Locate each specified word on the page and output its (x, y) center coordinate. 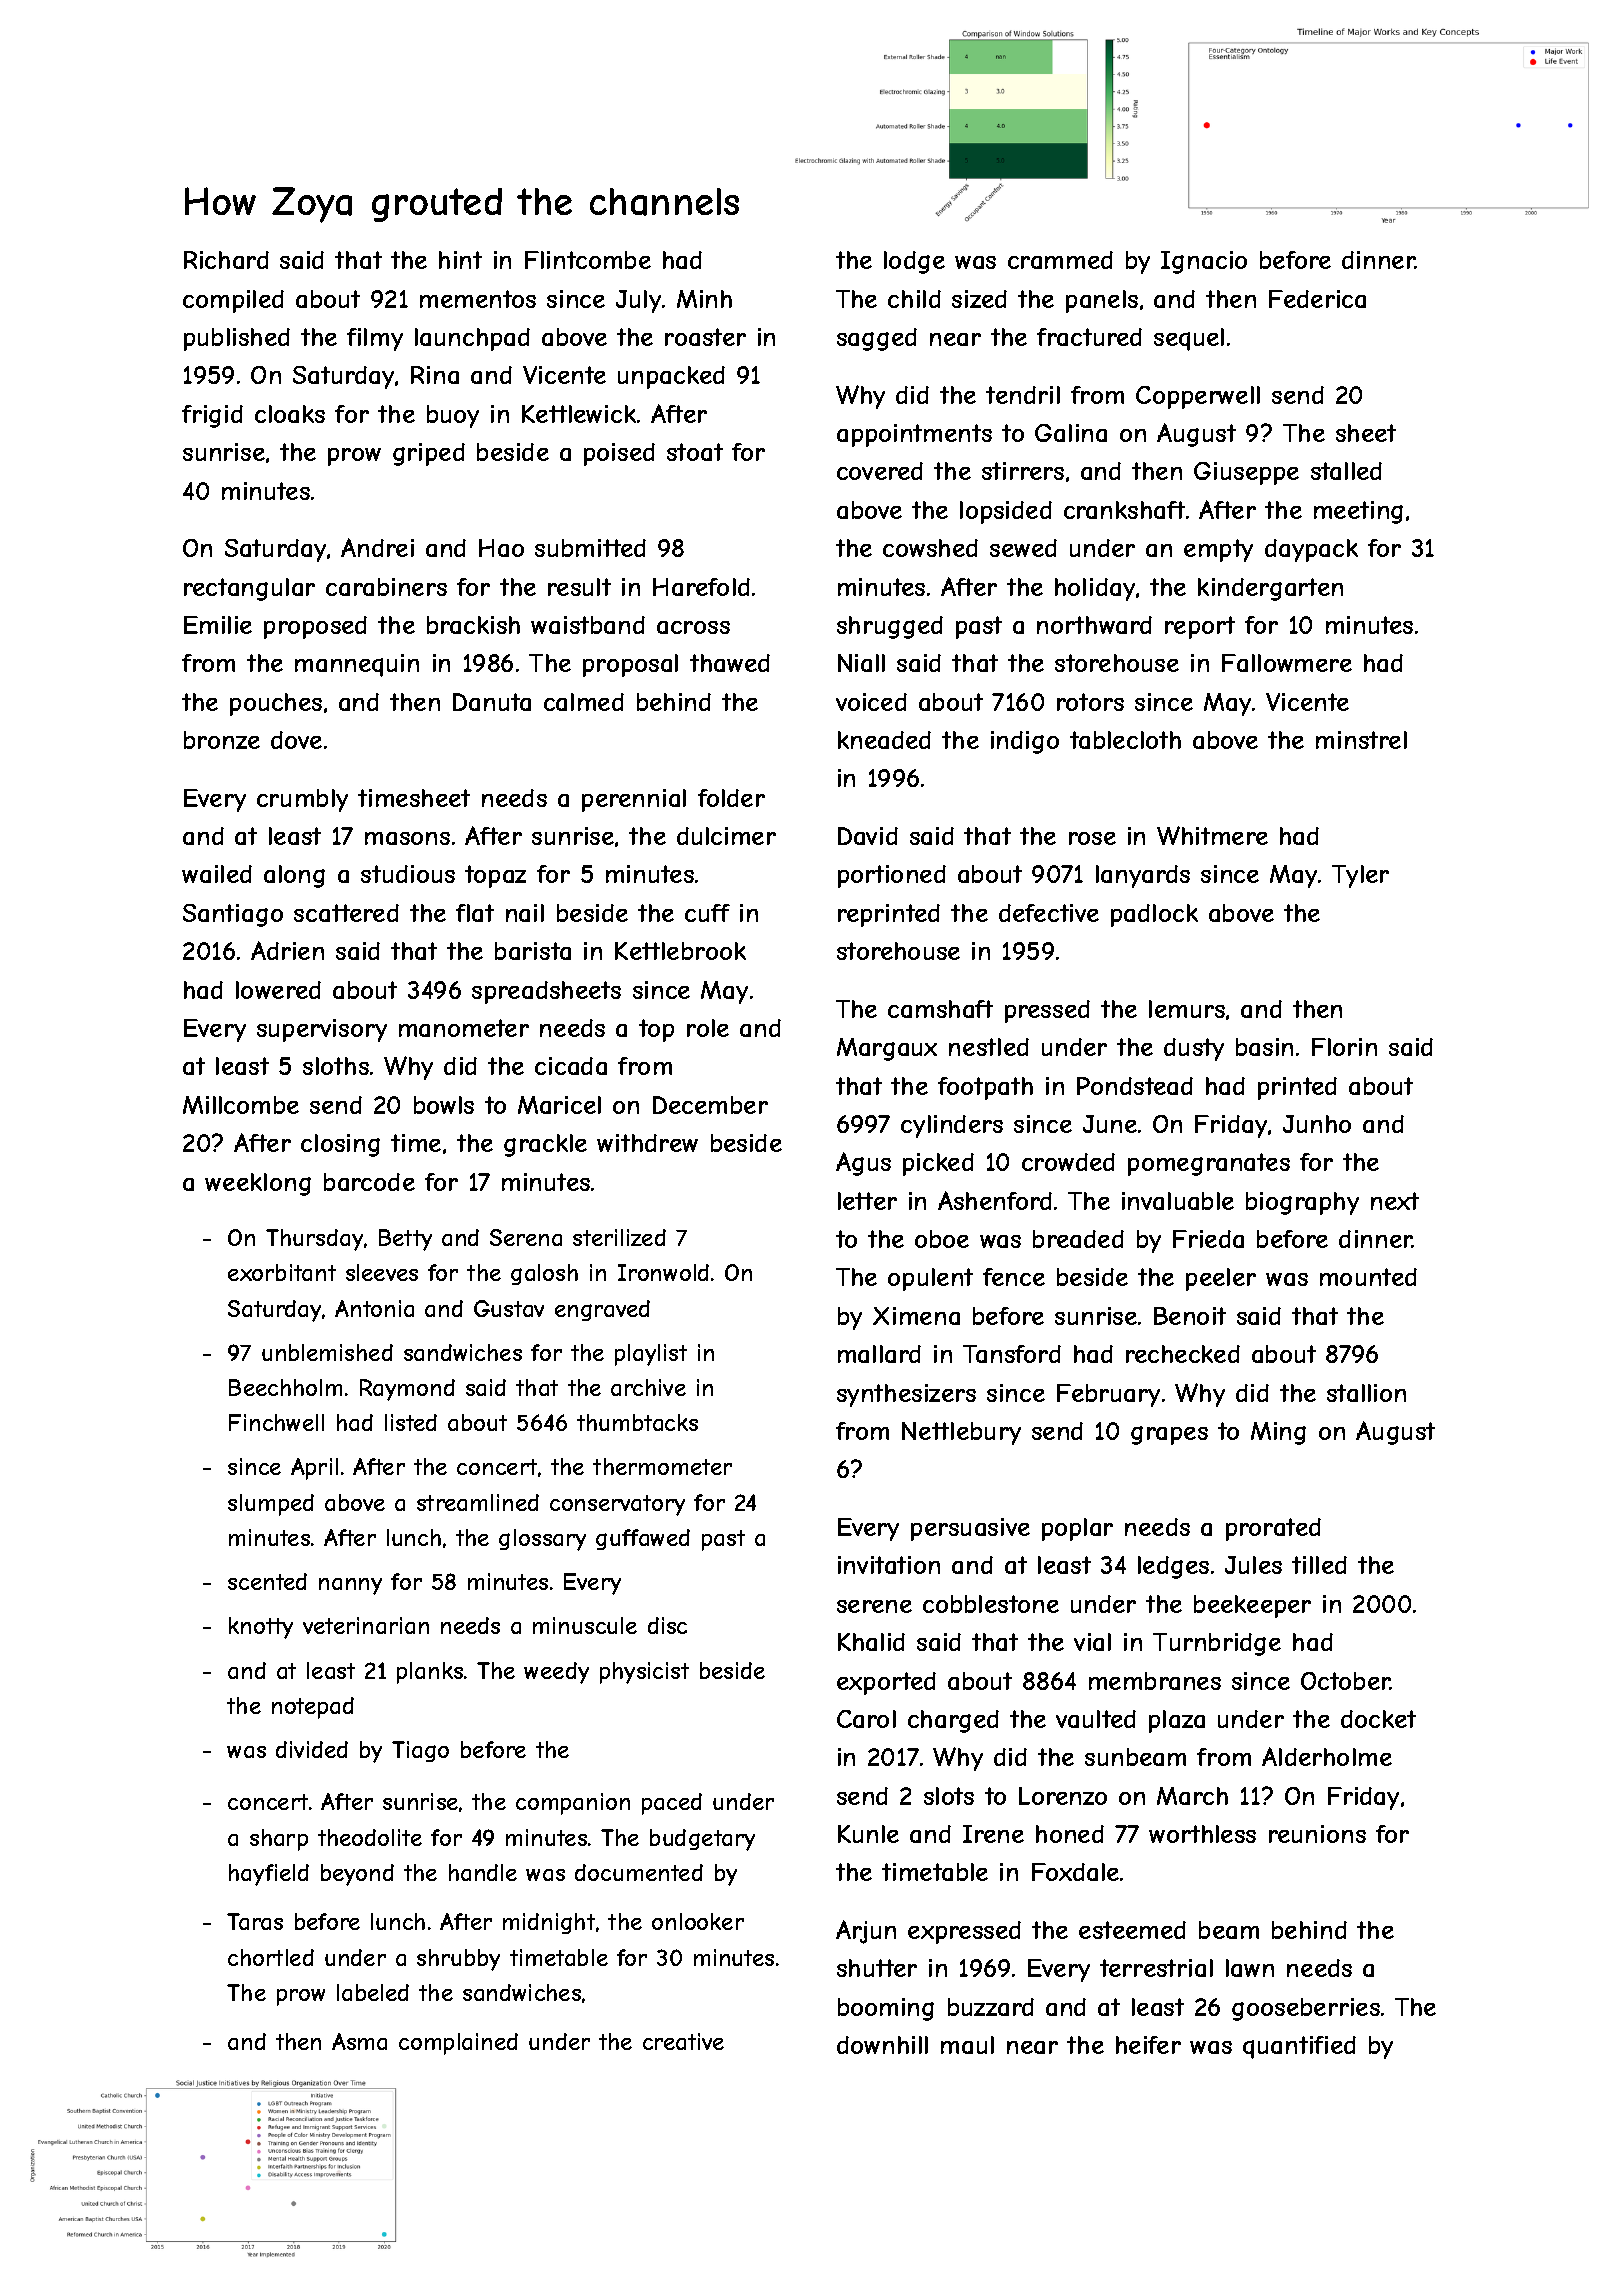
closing (340, 1145)
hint (460, 260)
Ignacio (1204, 262)
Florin (1344, 1047)
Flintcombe (588, 260)
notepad (313, 1708)
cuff (707, 913)
